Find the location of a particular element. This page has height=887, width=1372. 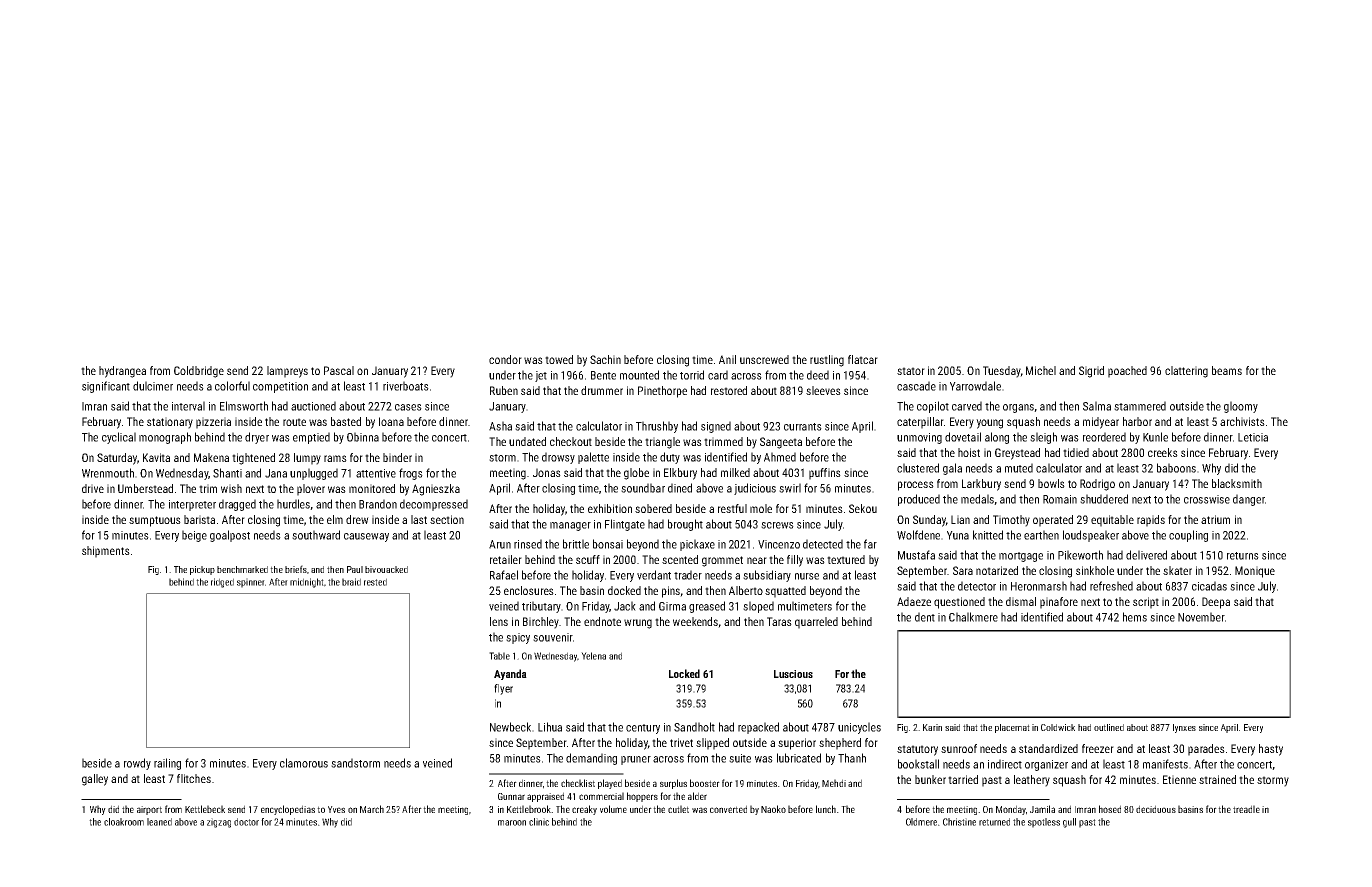

Sachin is located at coordinates (605, 359).
